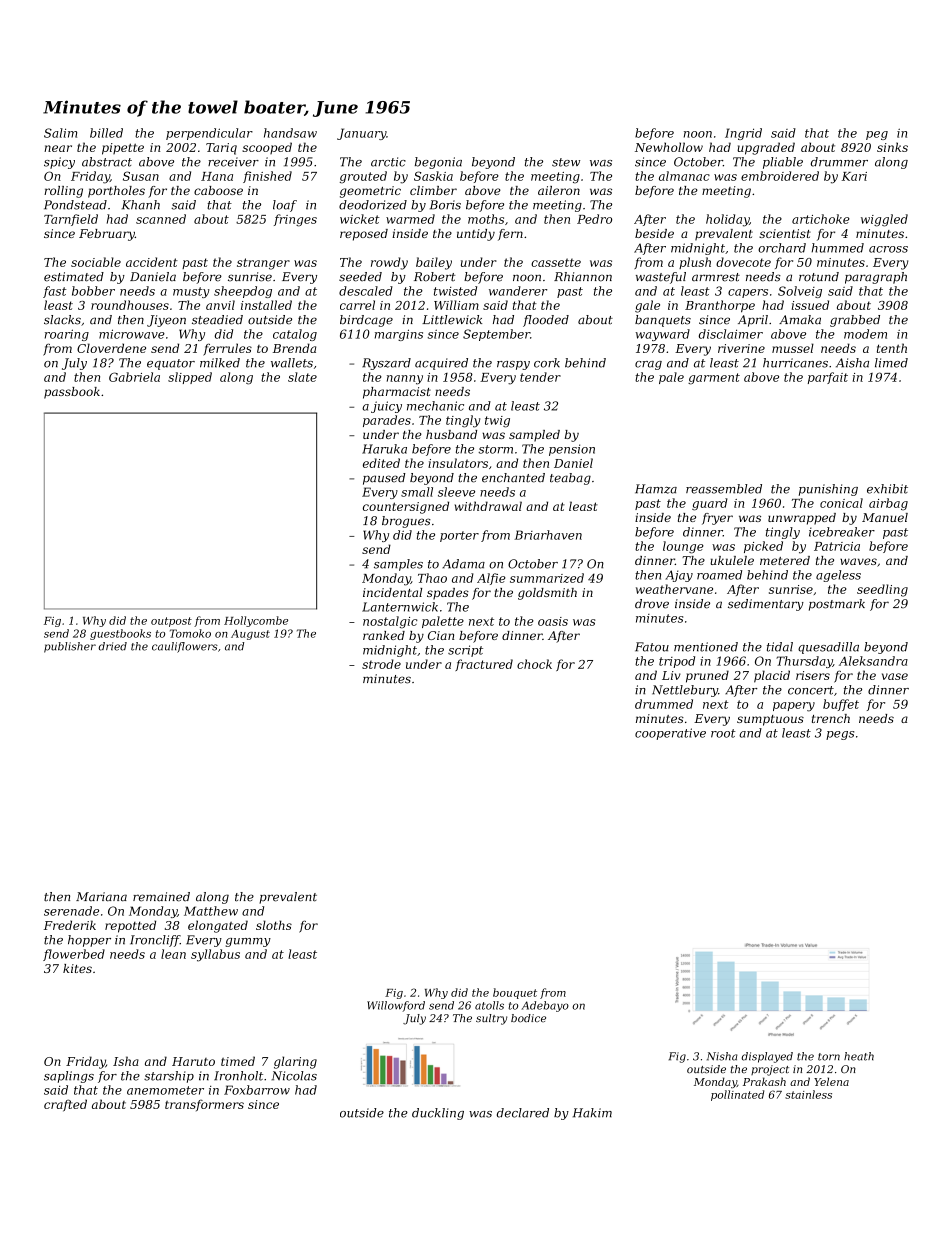 The image size is (952, 1233). I want to click on paragraph, so click(876, 278).
